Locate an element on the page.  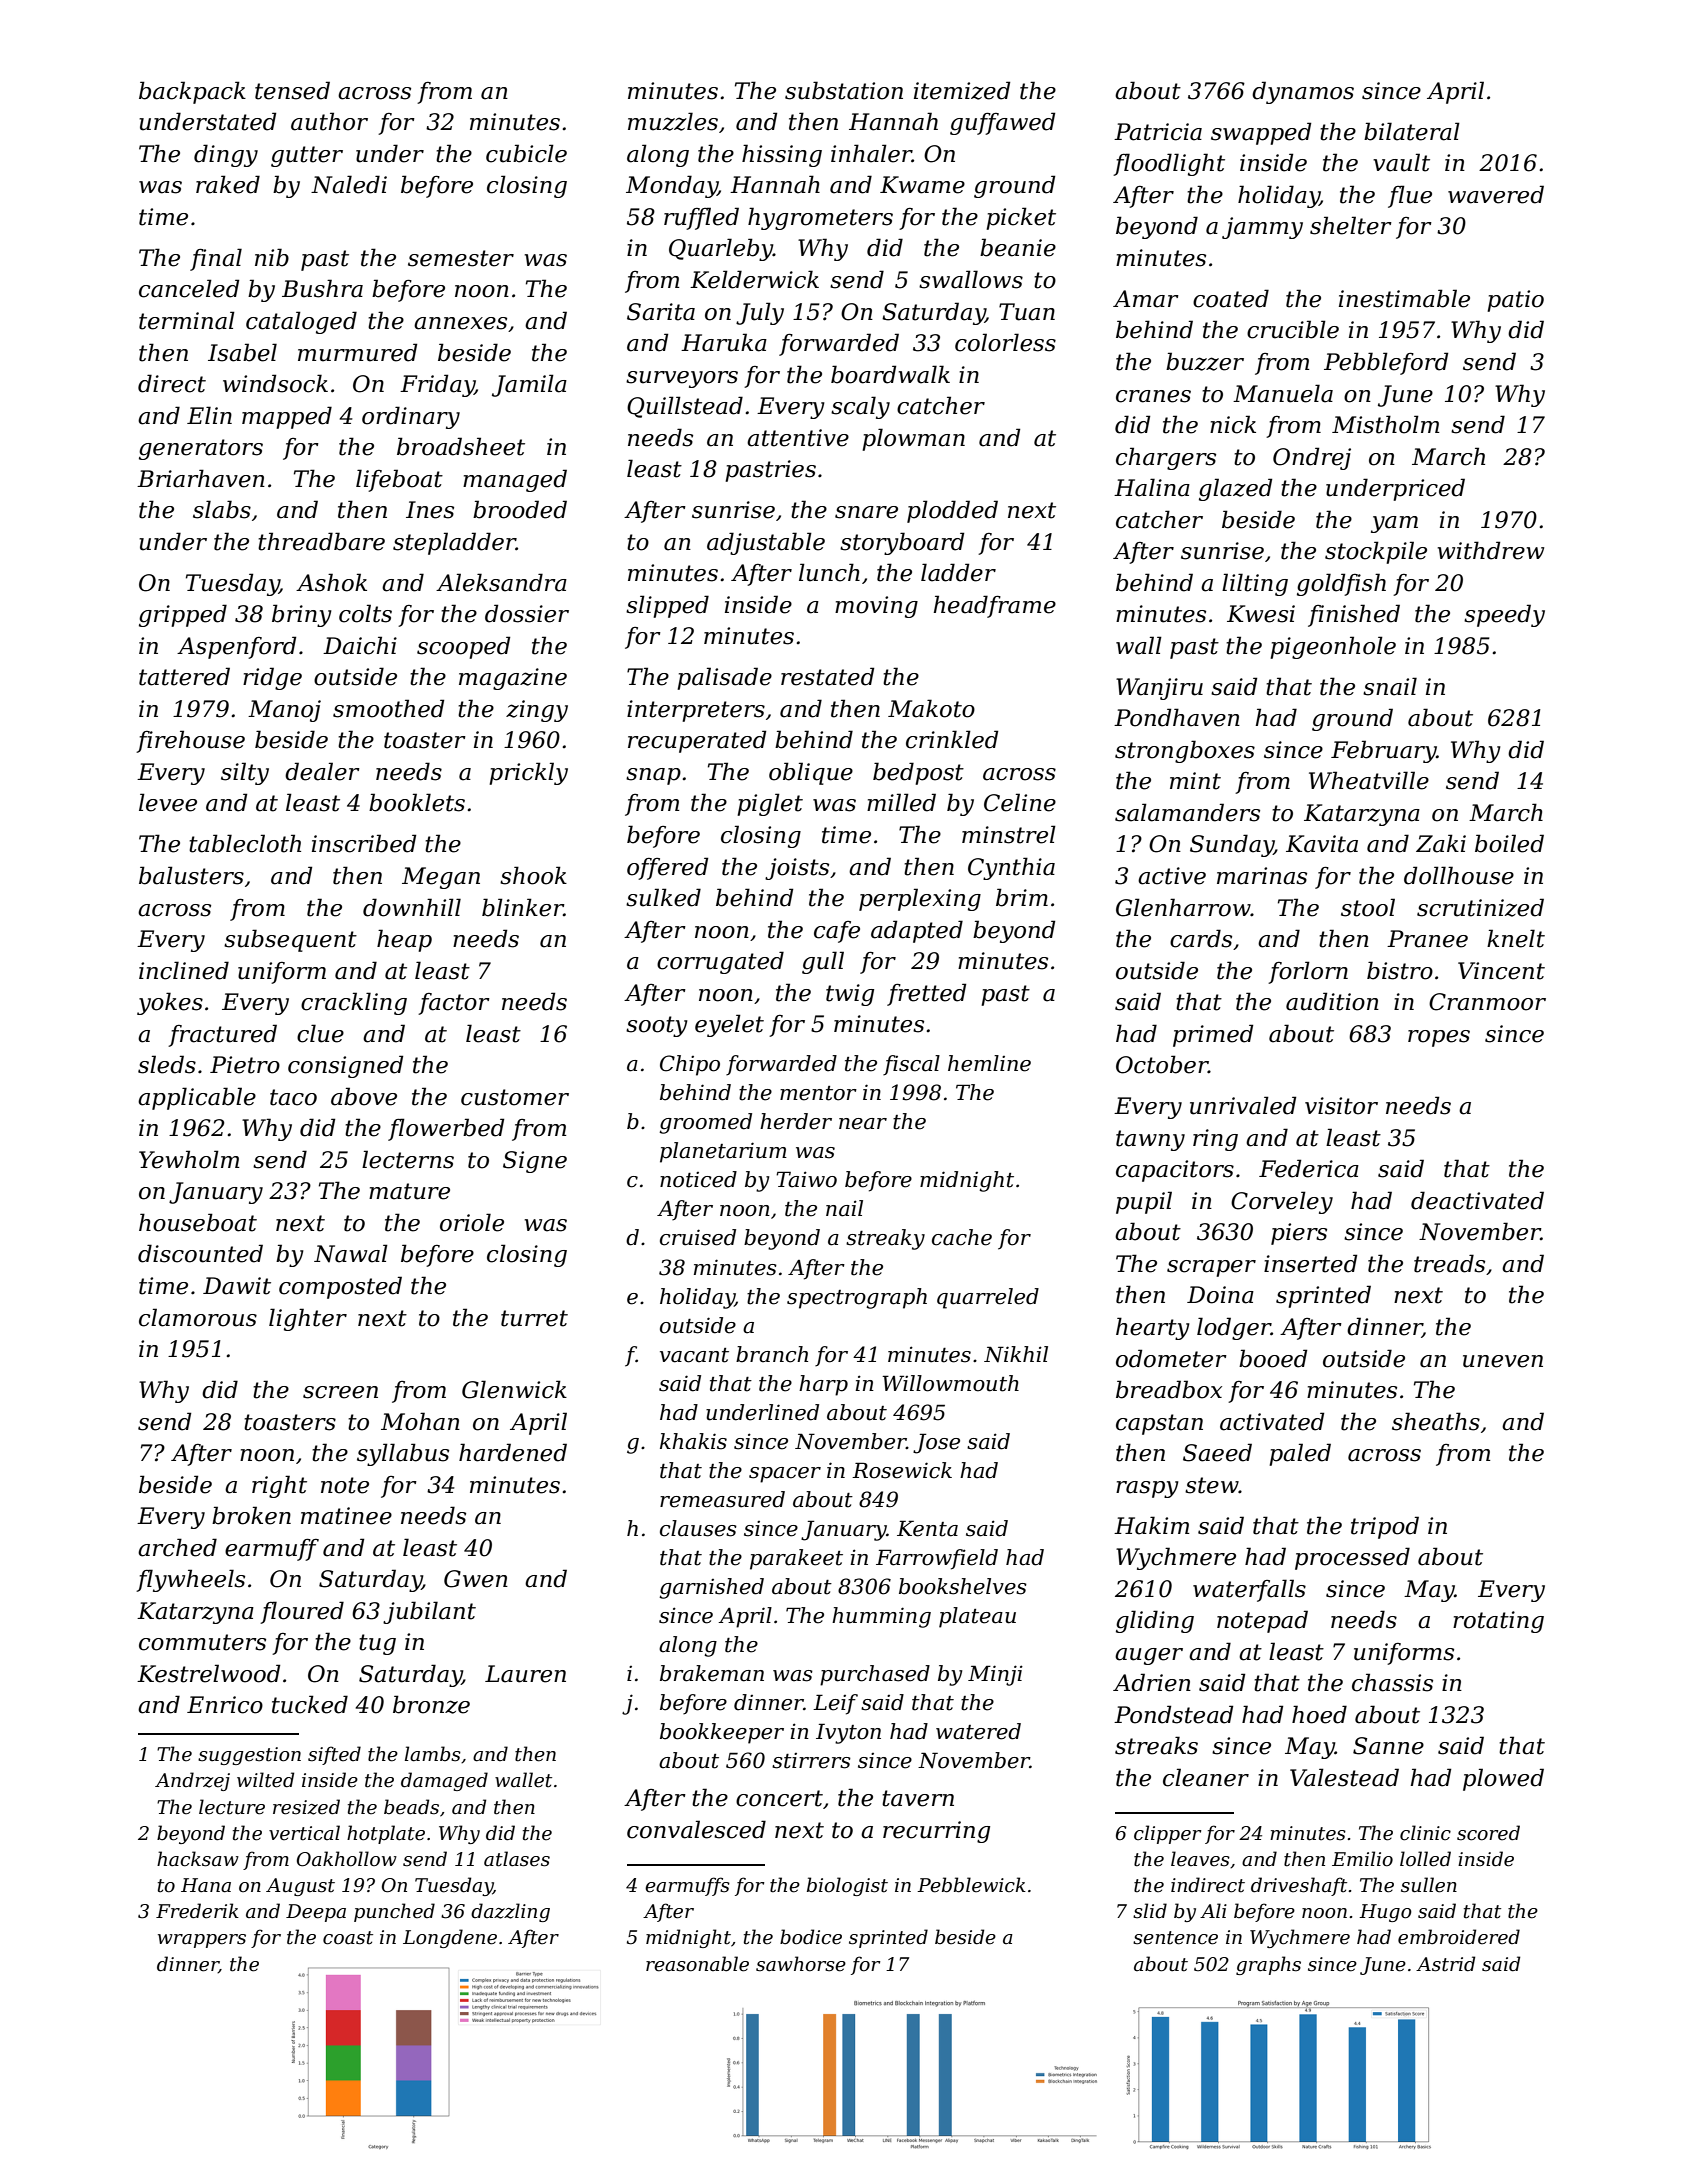
rotating is located at coordinates (1498, 1622).
